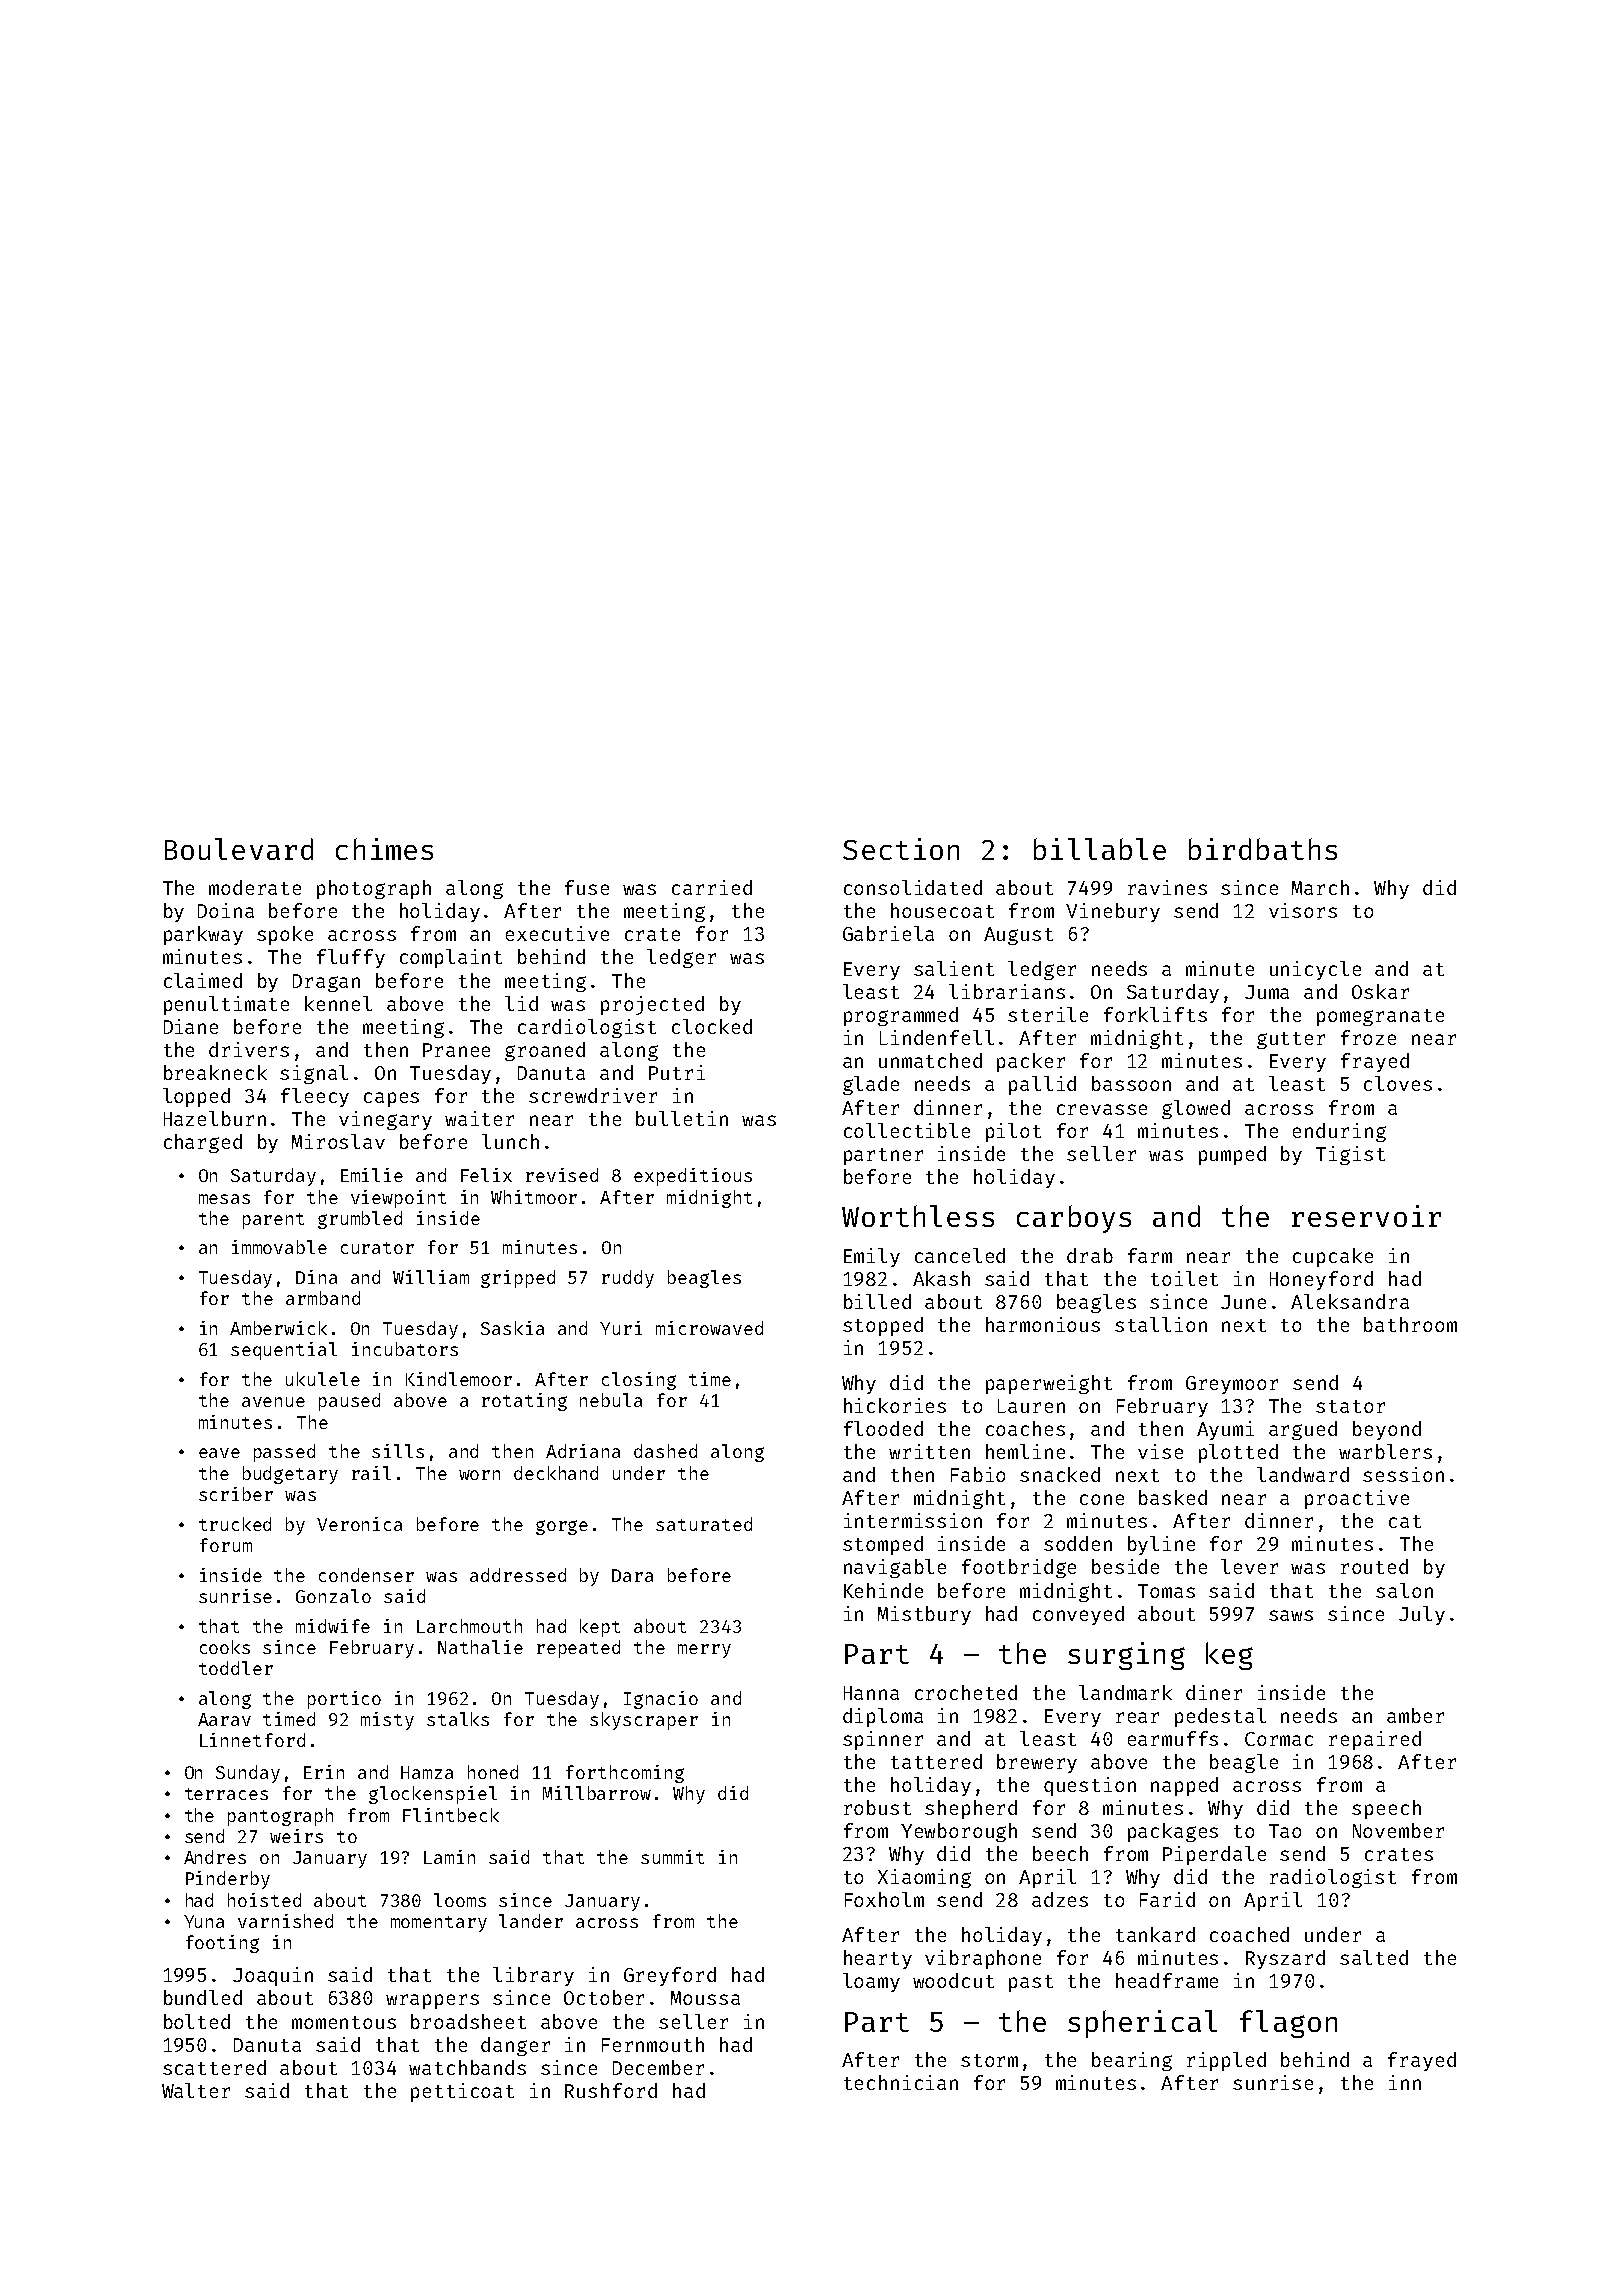 This screenshot has width=1620, height=2292. Describe the element at coordinates (989, 2060) in the screenshot. I see `storm` at that location.
